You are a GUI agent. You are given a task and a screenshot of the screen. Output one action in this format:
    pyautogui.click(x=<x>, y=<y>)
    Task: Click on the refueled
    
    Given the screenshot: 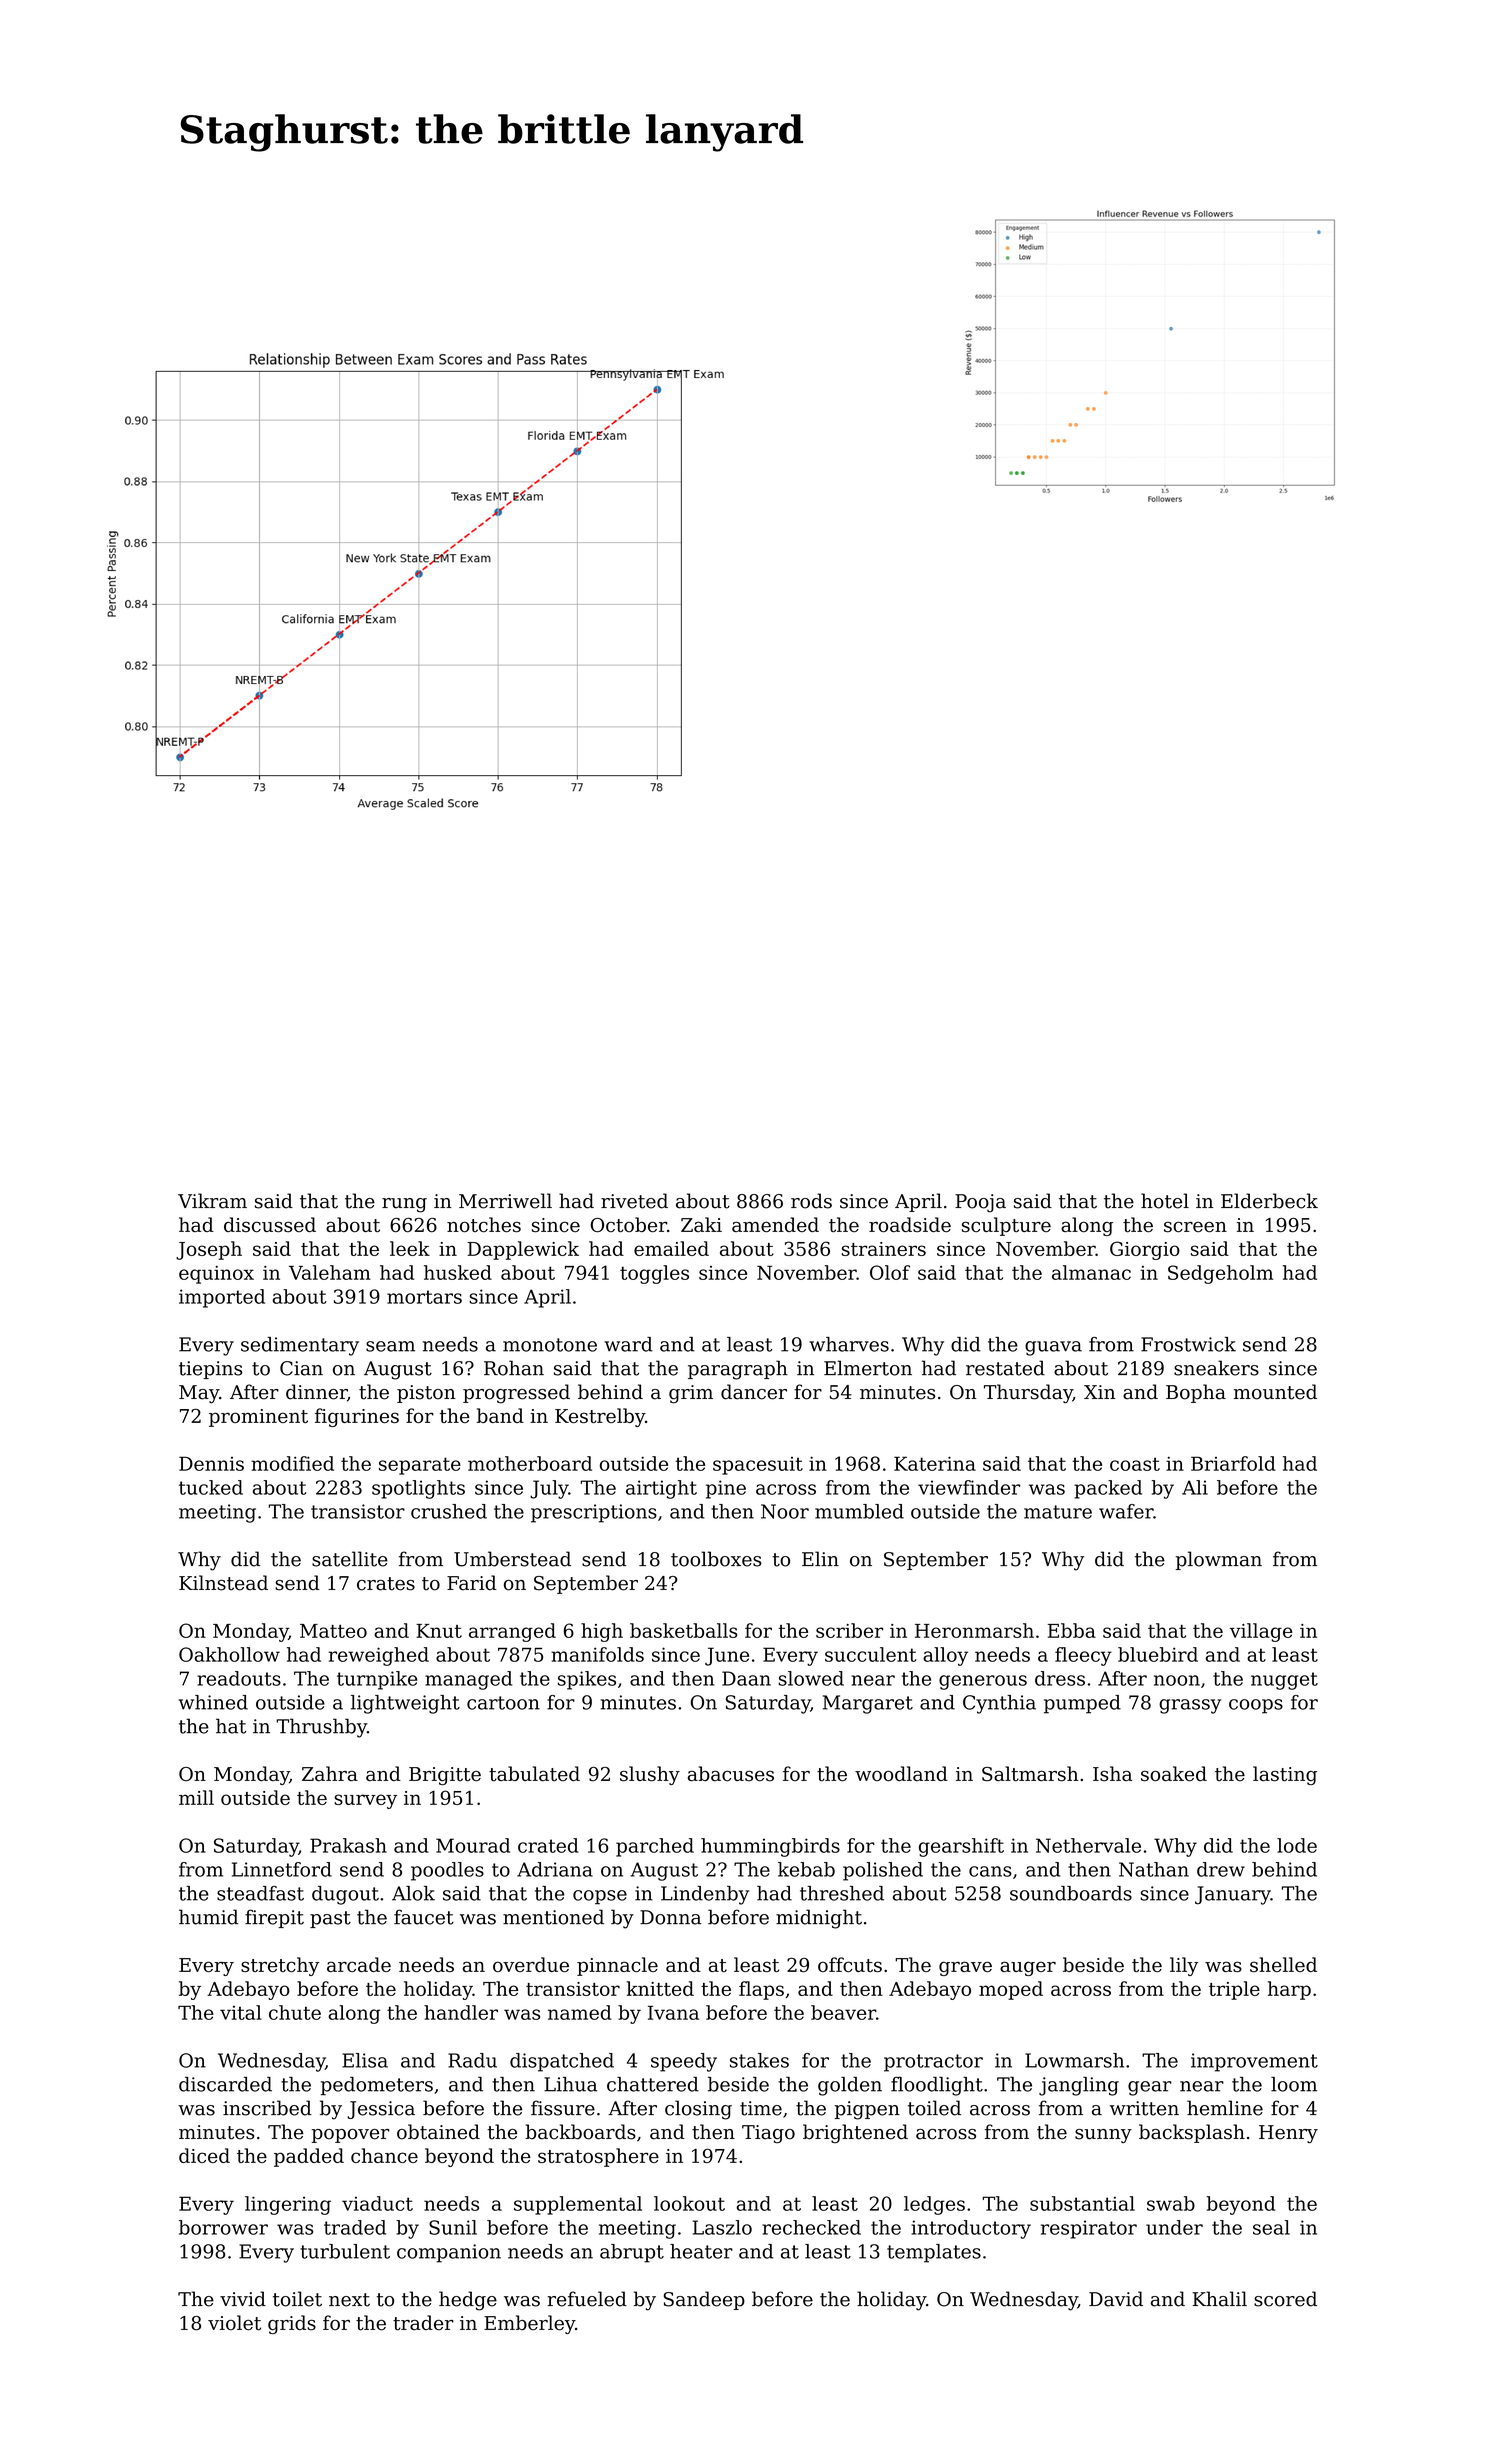 What is the action you would take?
    pyautogui.click(x=587, y=2299)
